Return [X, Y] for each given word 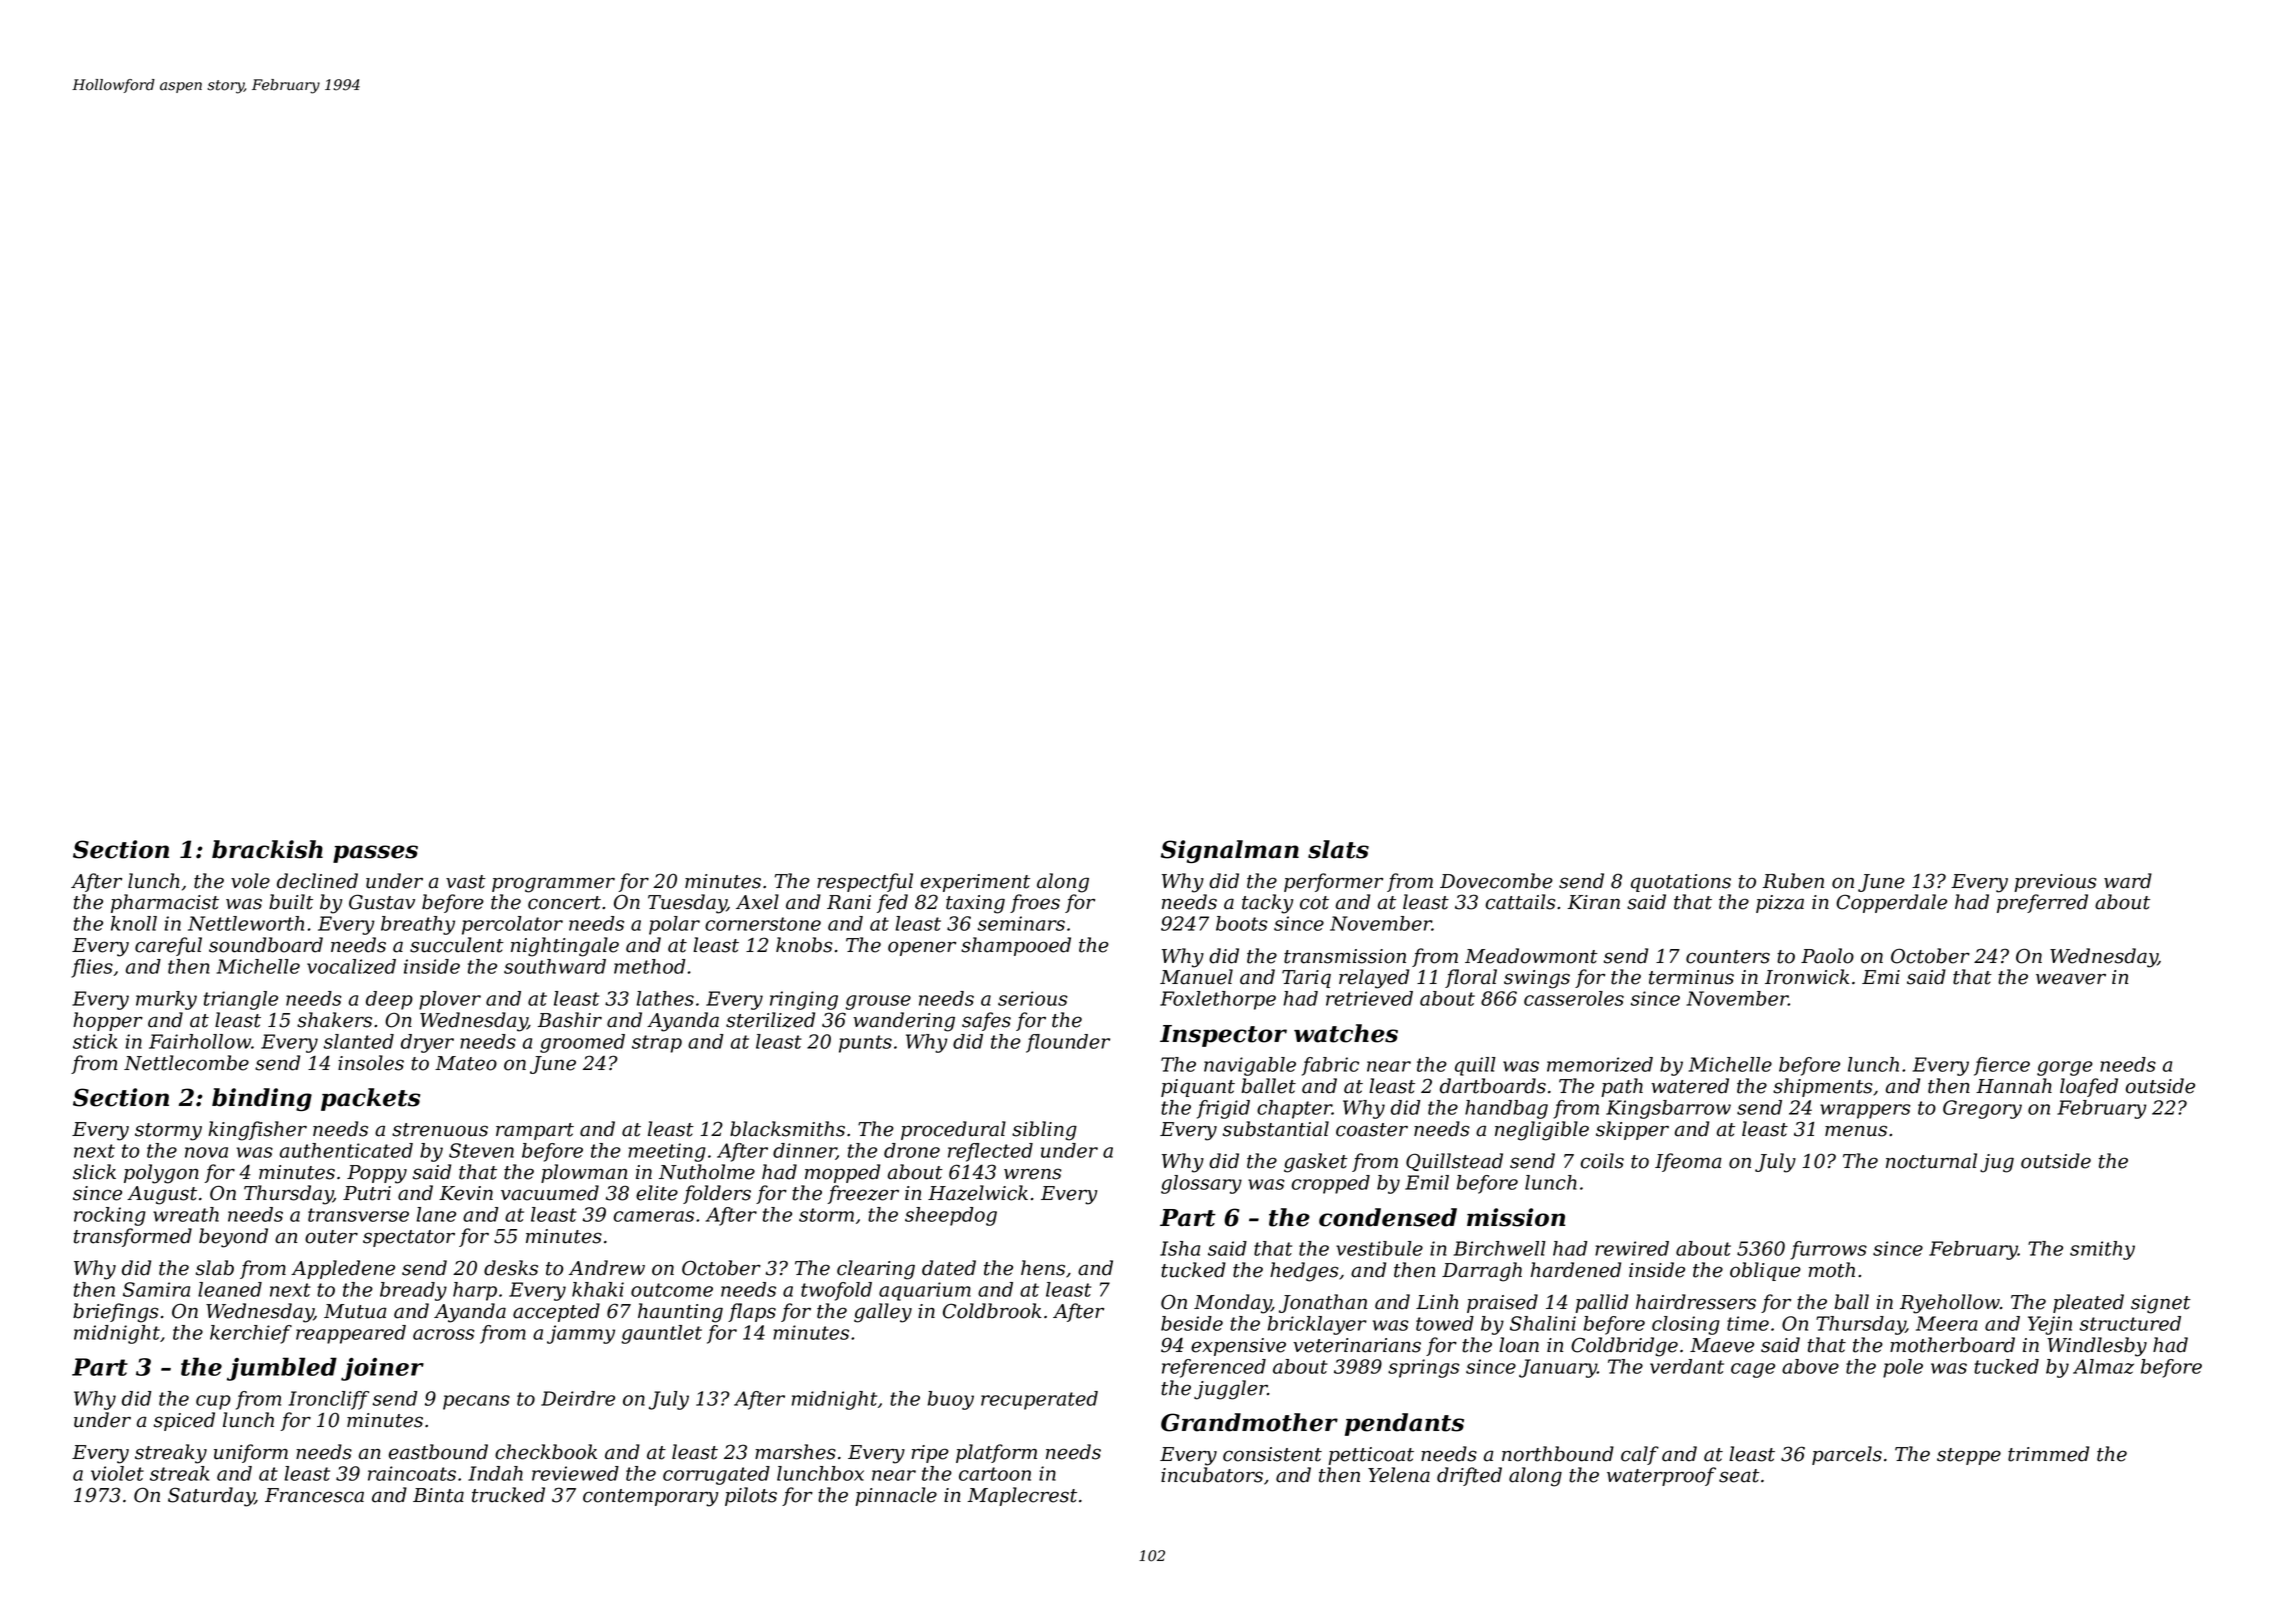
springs [1424, 1368]
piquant [1198, 1088]
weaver [2071, 979]
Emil [1427, 1182]
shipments [1822, 1087]
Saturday [211, 1497]
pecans [476, 1402]
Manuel [1196, 977]
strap [657, 1044]
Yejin [2050, 1325]
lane [436, 1214]
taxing [975, 904]
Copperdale [1891, 903]
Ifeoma [1688, 1162]
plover [450, 1000]
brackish [267, 849]
